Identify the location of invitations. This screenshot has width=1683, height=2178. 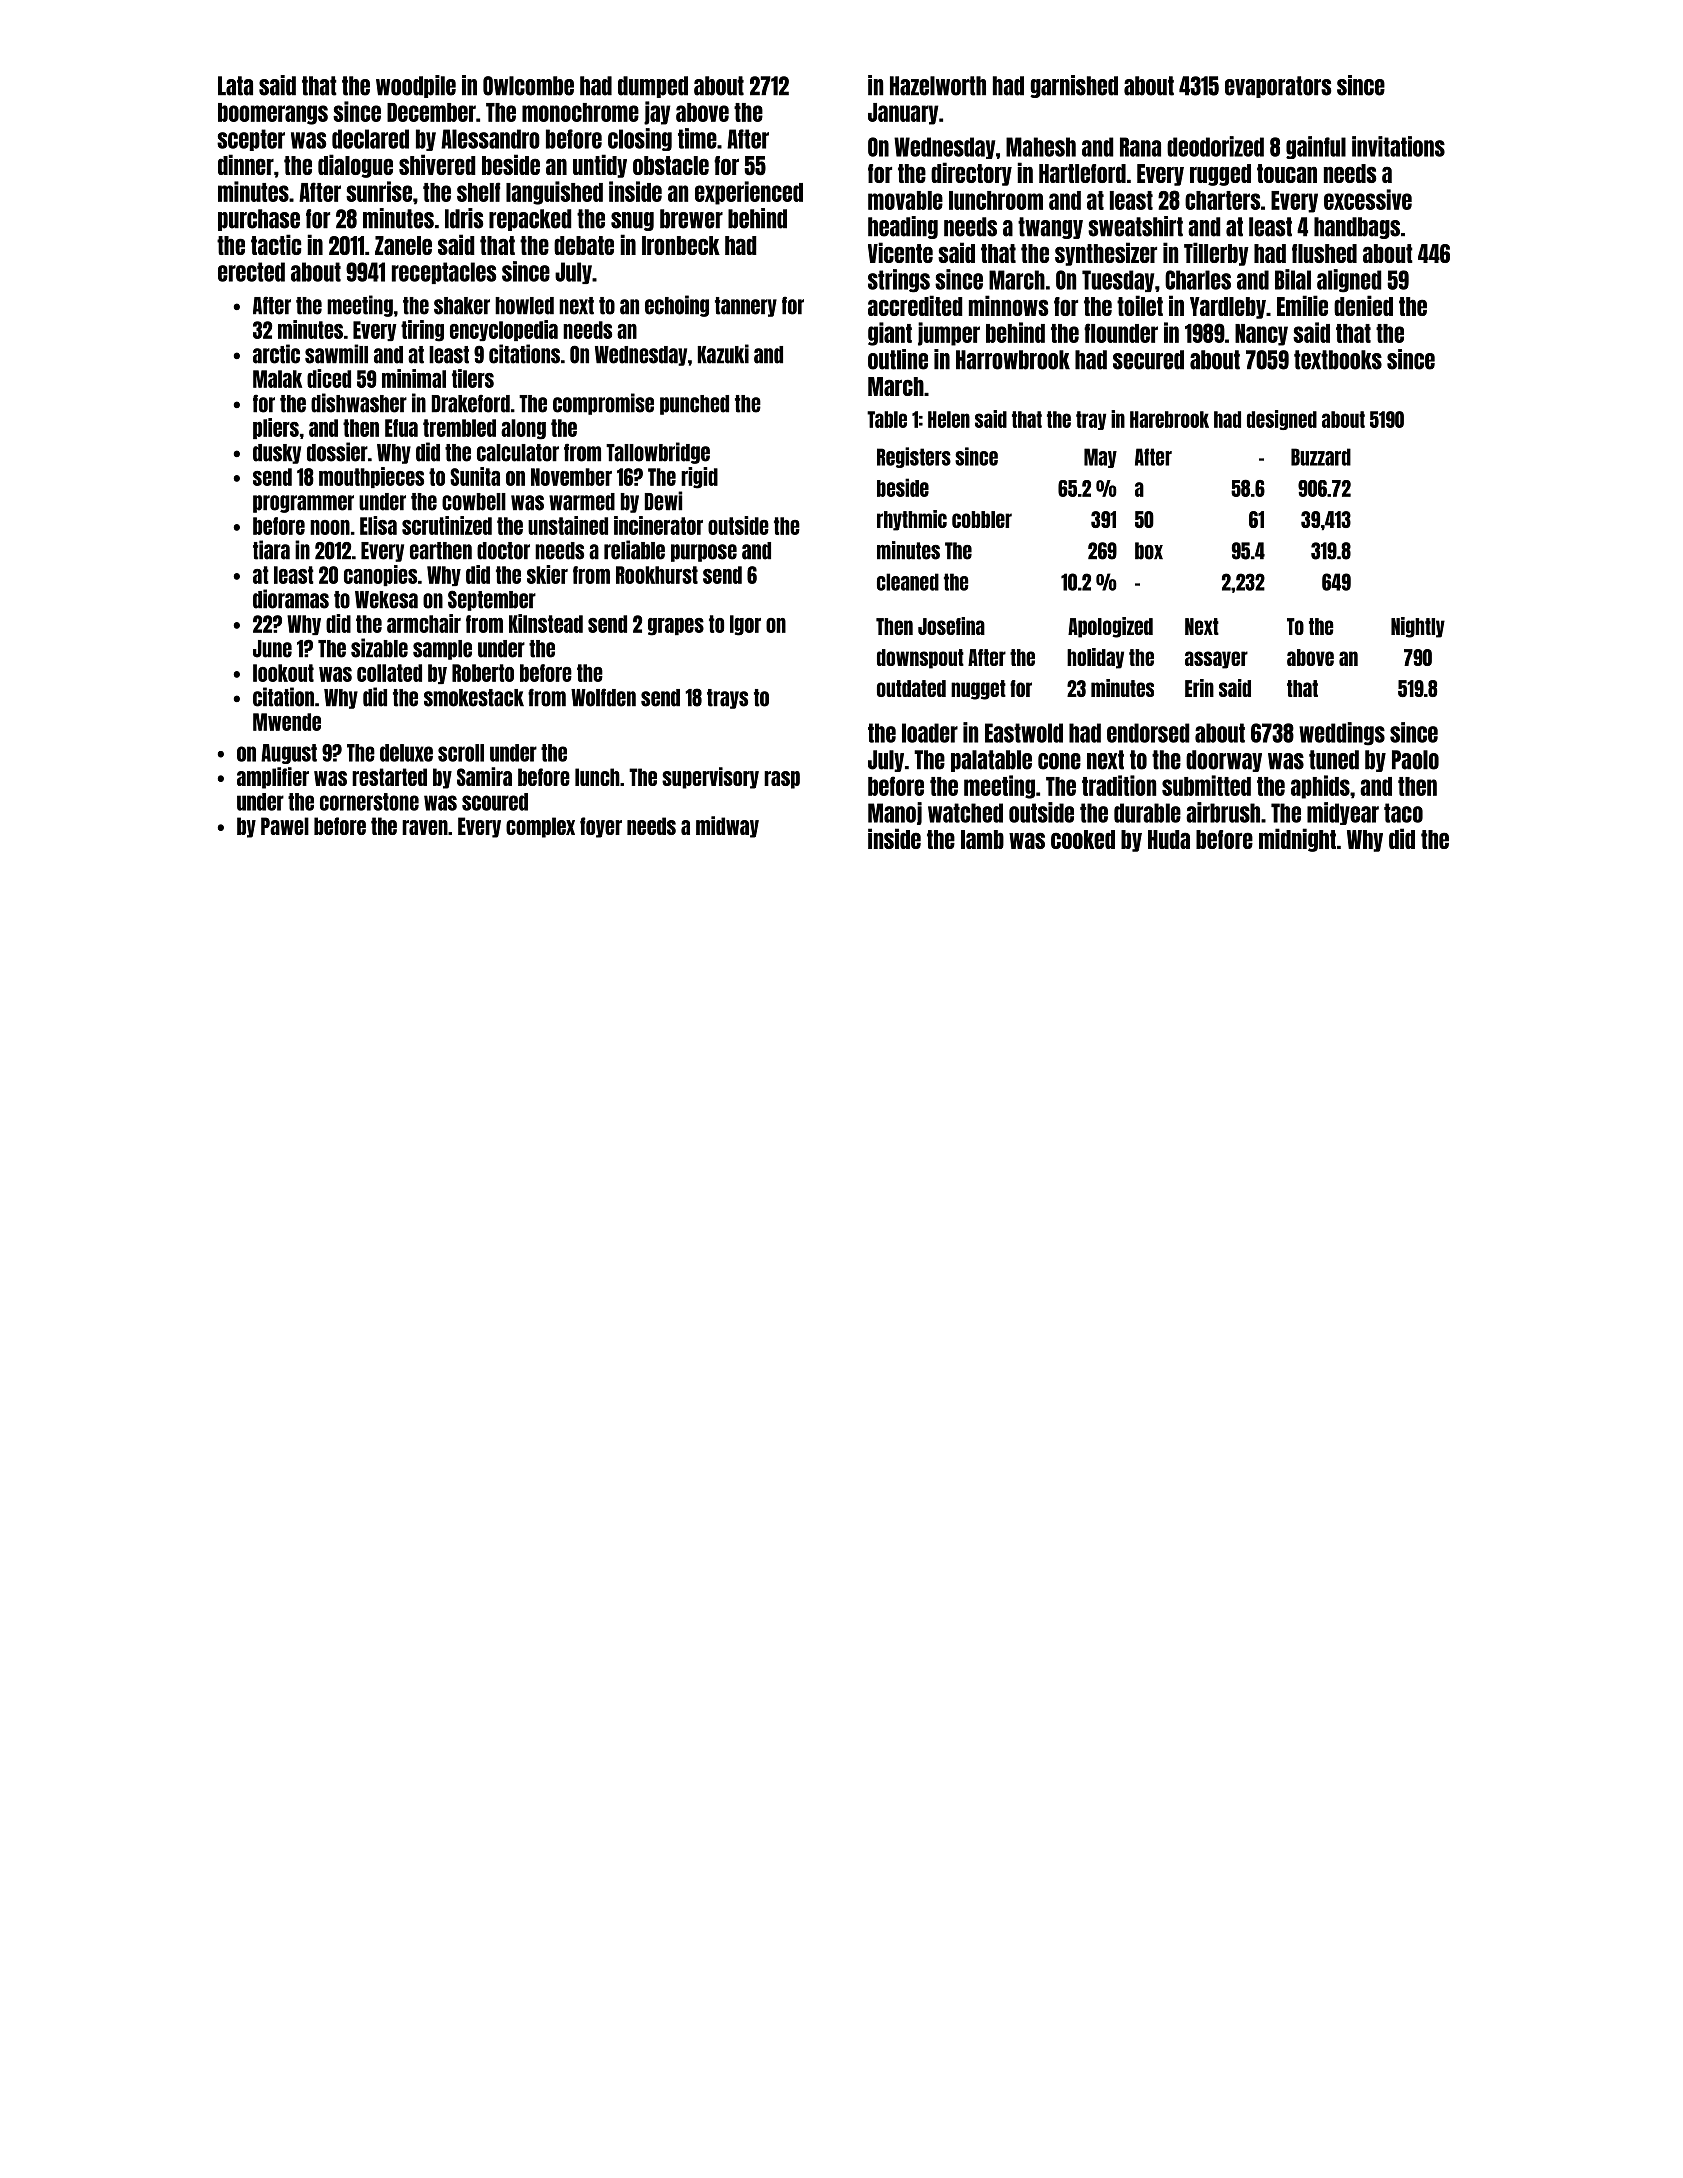
(1398, 146).
